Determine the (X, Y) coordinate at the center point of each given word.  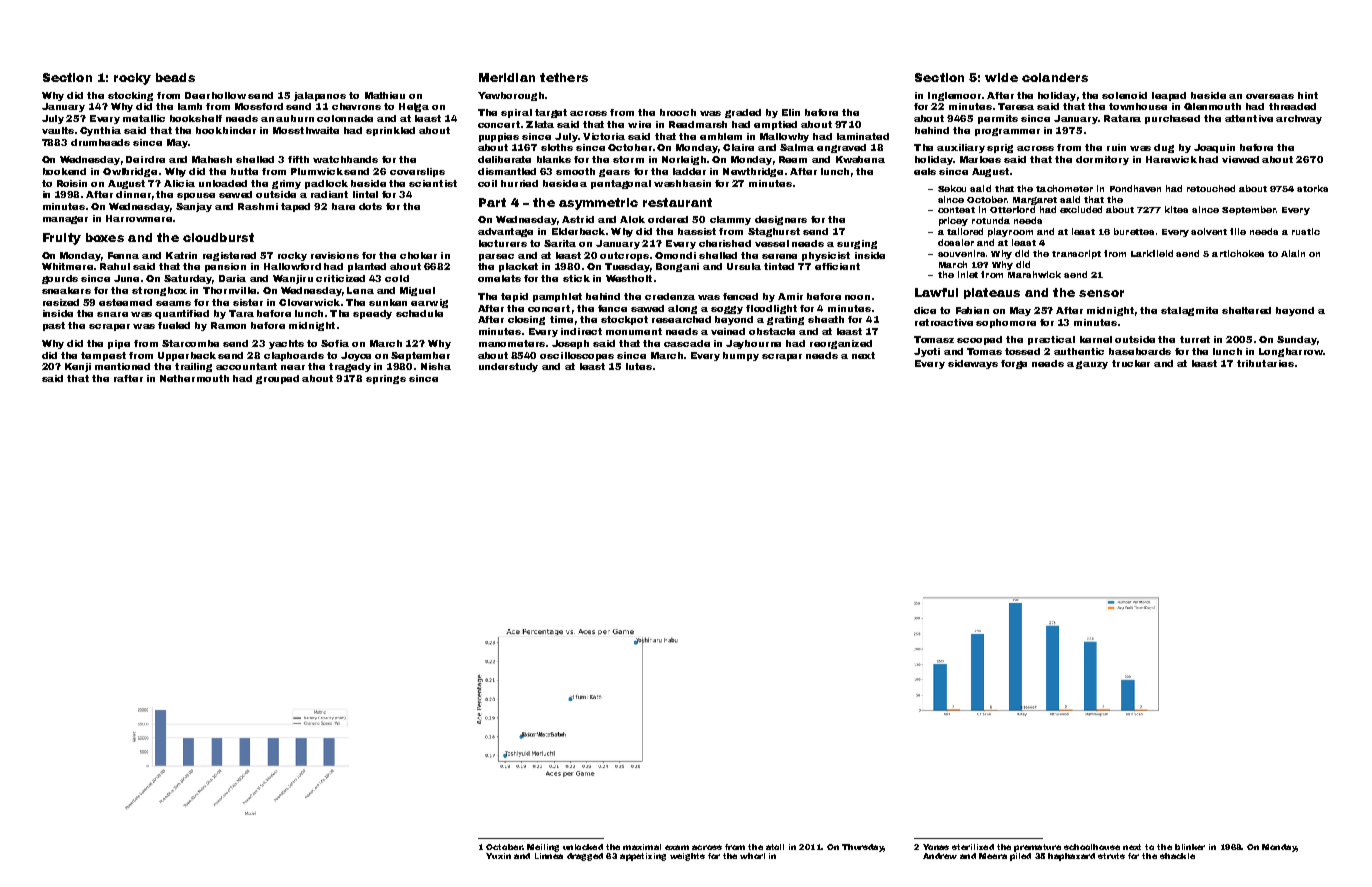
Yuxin (498, 856)
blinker (1190, 847)
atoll (775, 847)
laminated (863, 136)
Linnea (549, 856)
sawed (647, 308)
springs (386, 379)
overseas (1270, 96)
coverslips (417, 172)
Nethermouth (194, 378)
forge (1014, 364)
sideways (973, 364)
